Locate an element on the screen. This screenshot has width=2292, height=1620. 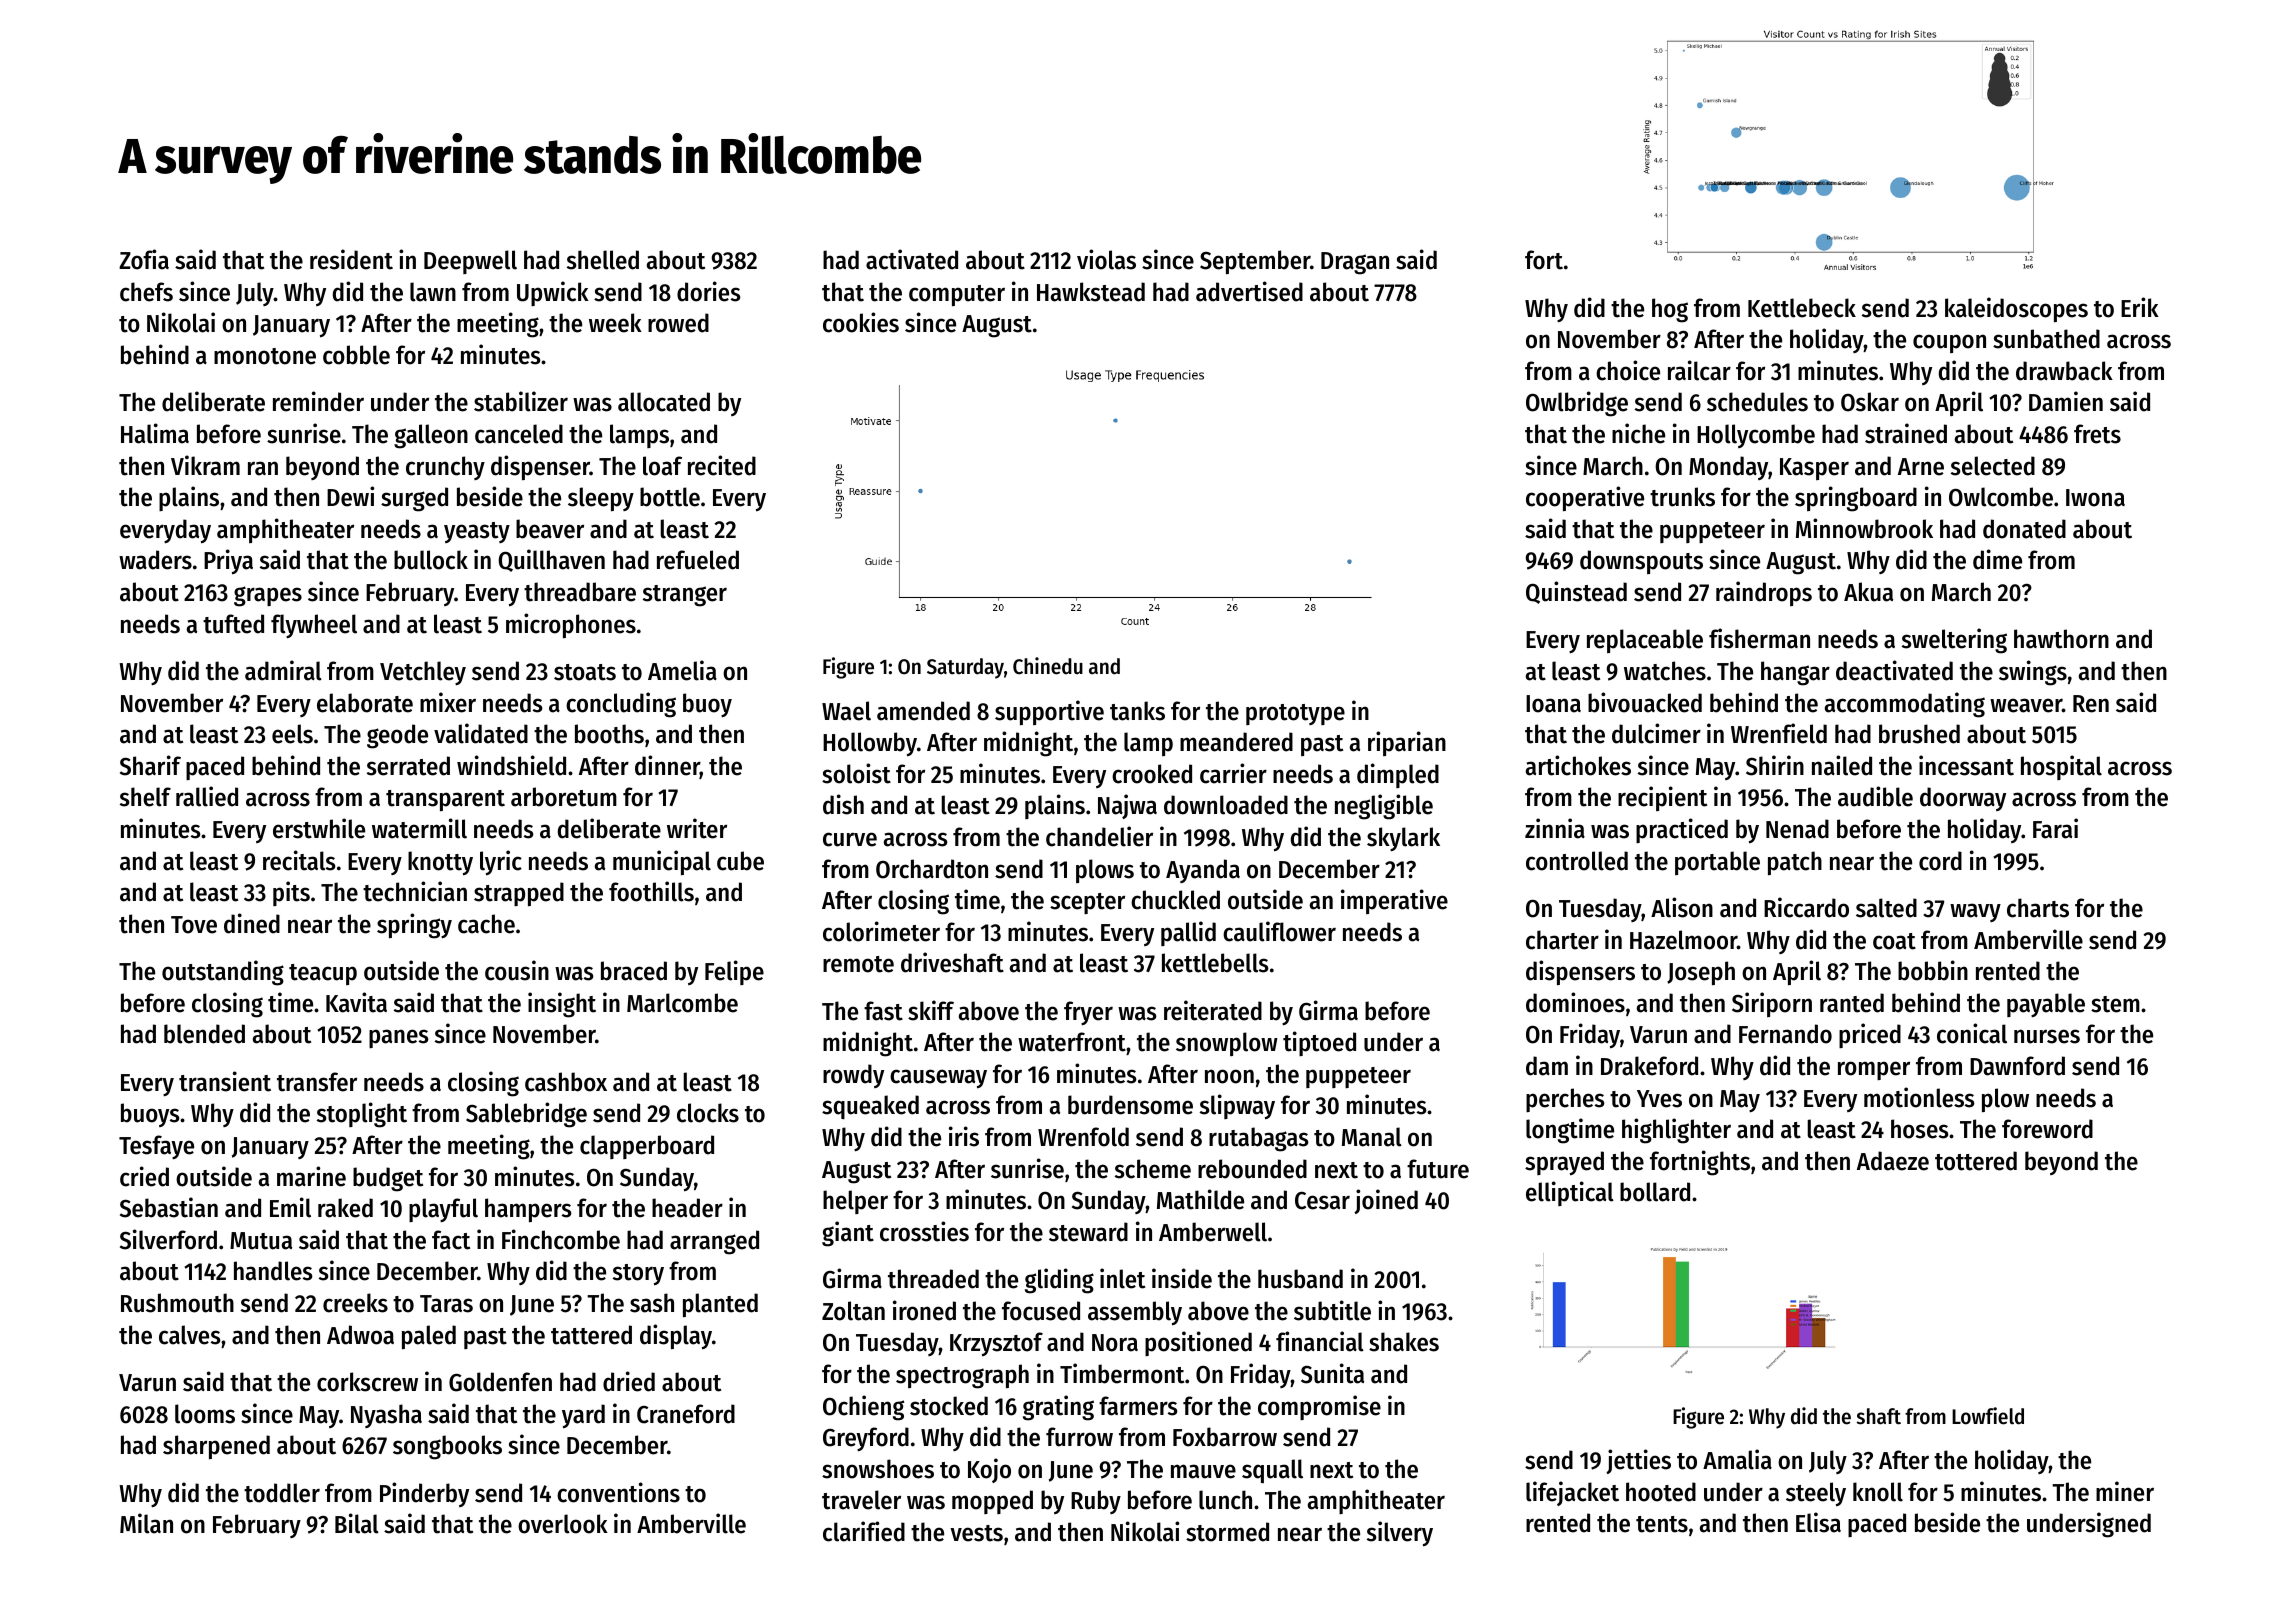
choice is located at coordinates (1628, 370).
